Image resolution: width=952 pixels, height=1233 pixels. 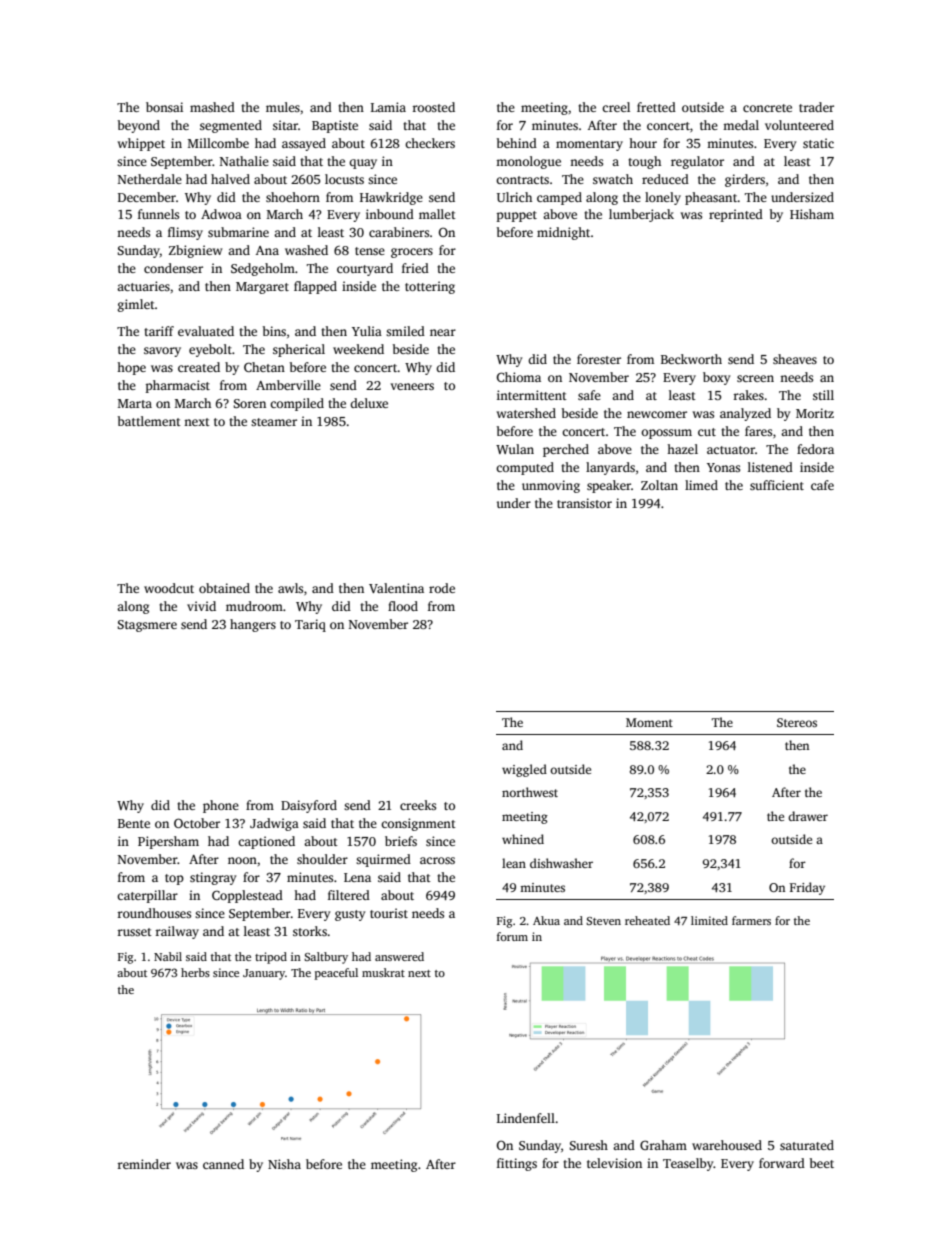 I want to click on Lindenfell, so click(x=526, y=1118).
